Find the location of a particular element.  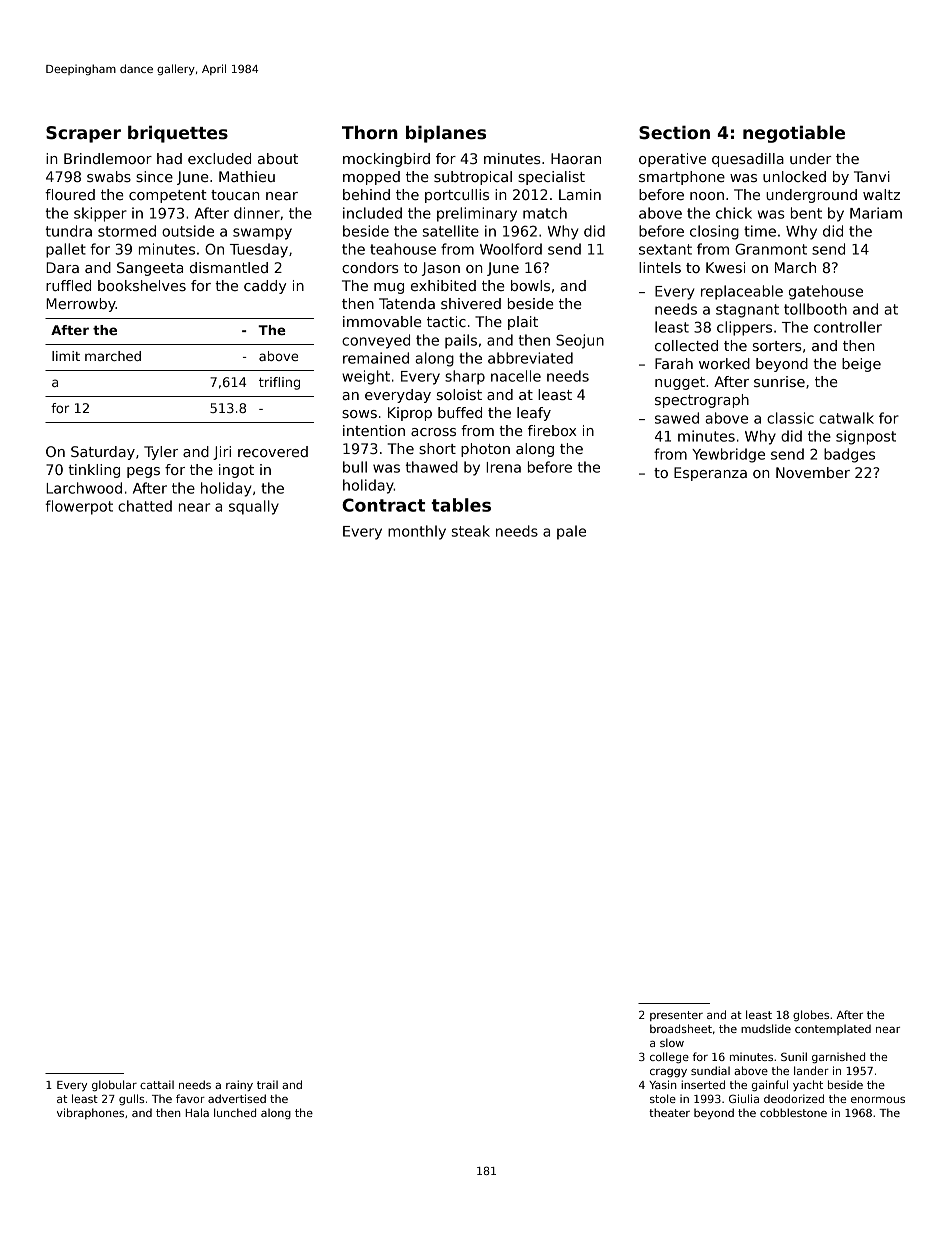

skipper is located at coordinates (100, 214).
